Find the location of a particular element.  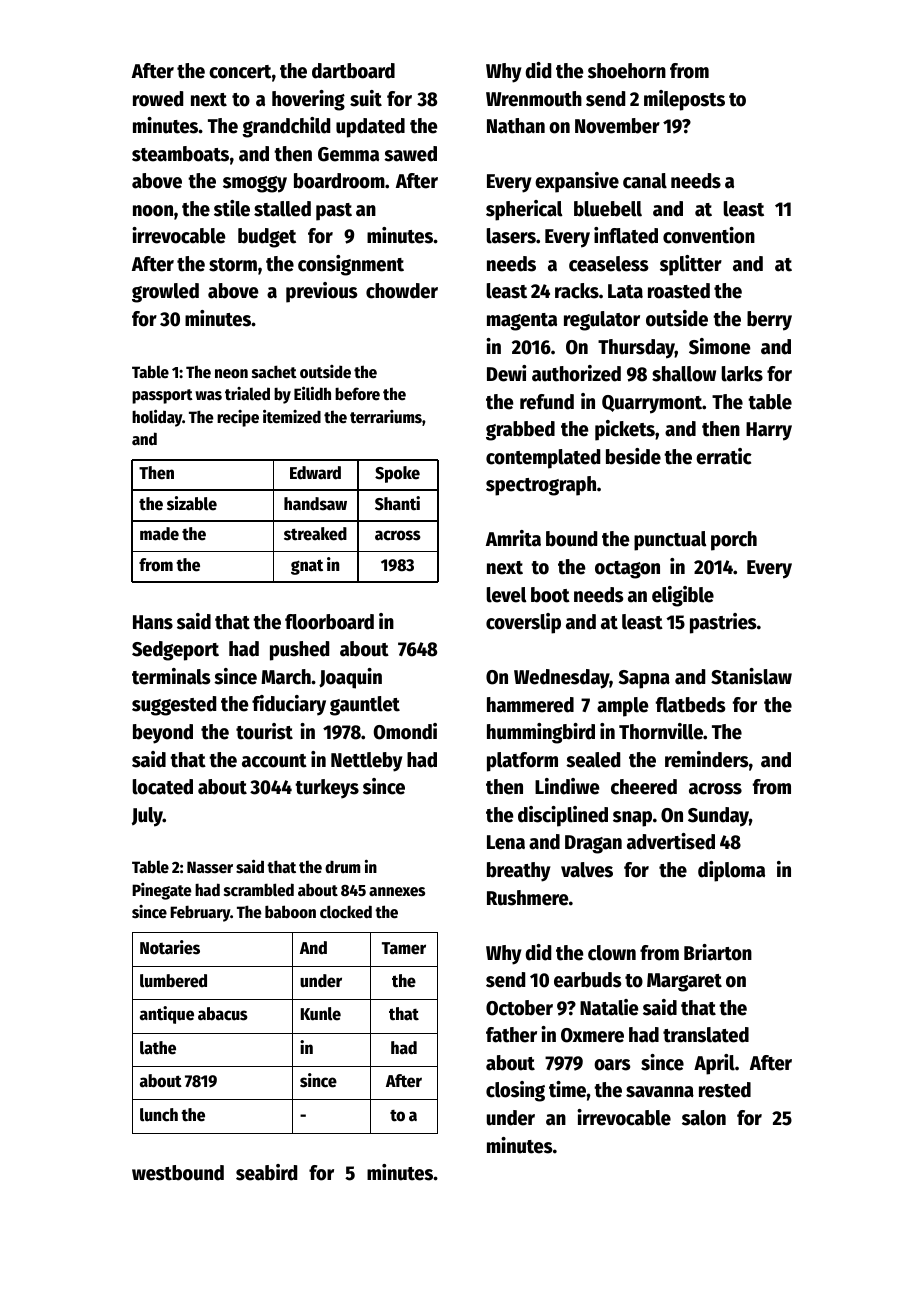

Wrenmouth is located at coordinates (534, 99).
